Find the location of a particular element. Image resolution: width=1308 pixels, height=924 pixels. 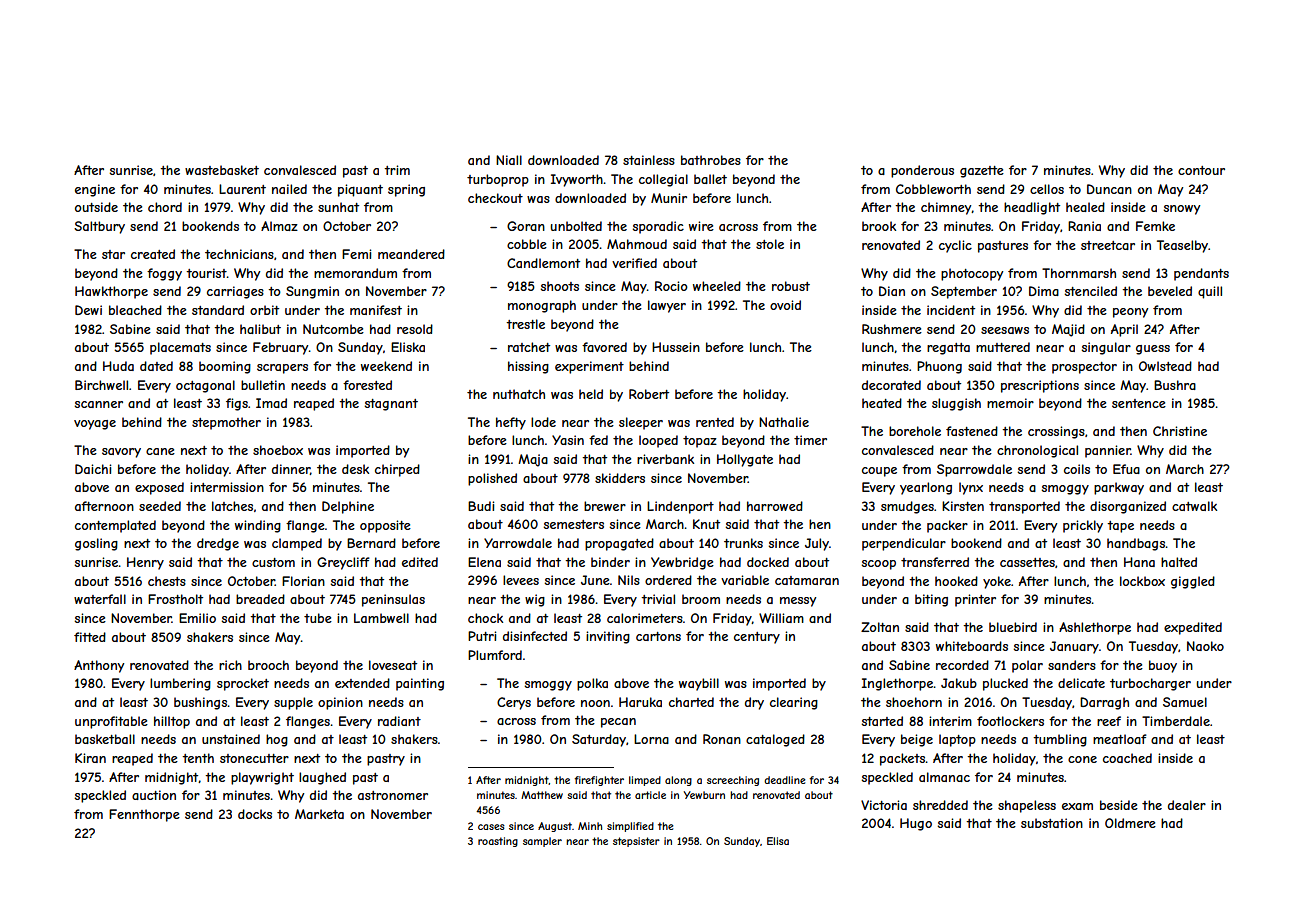

clearing is located at coordinates (794, 703).
